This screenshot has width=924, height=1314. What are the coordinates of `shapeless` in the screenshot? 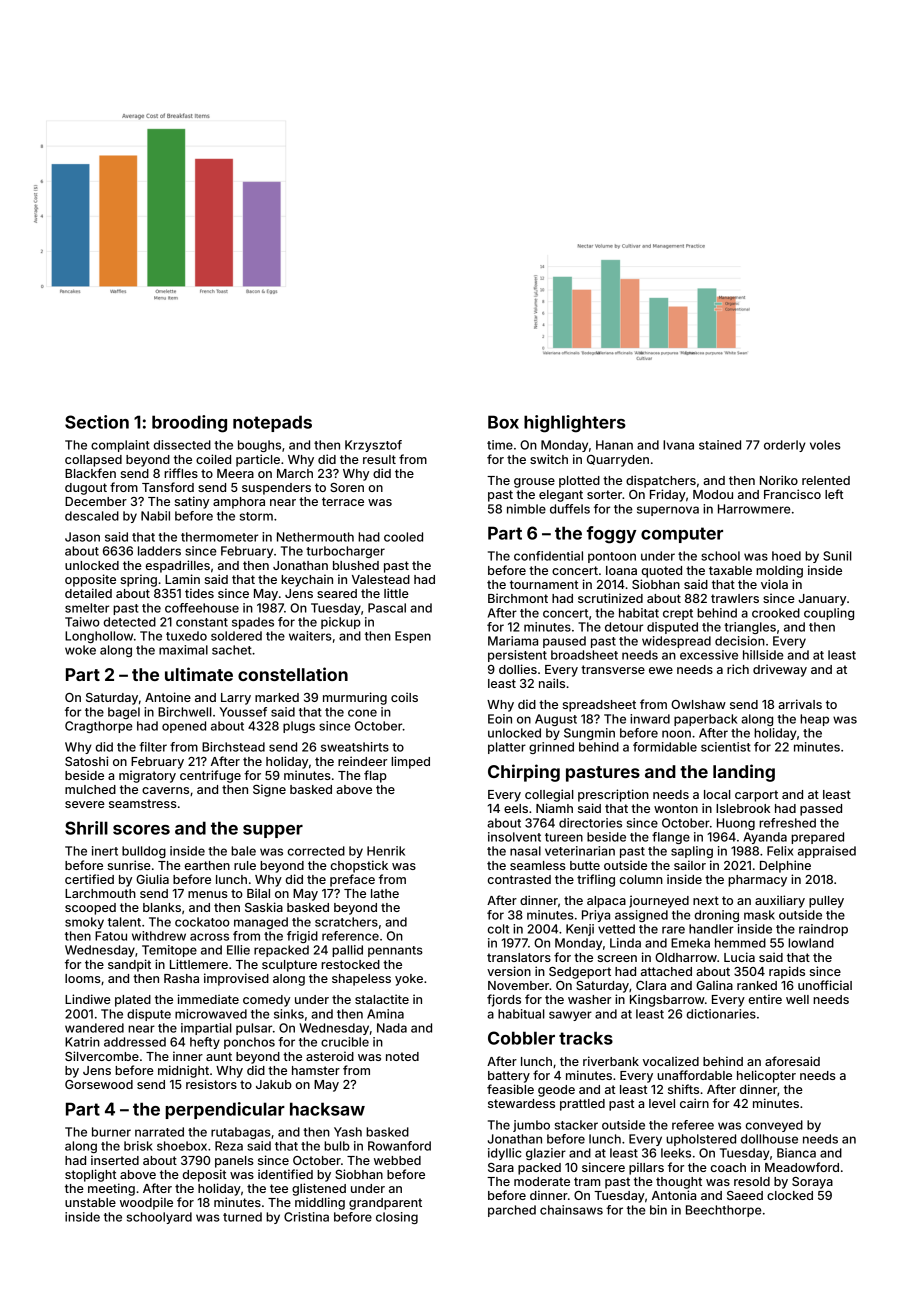 It's located at (361, 980).
